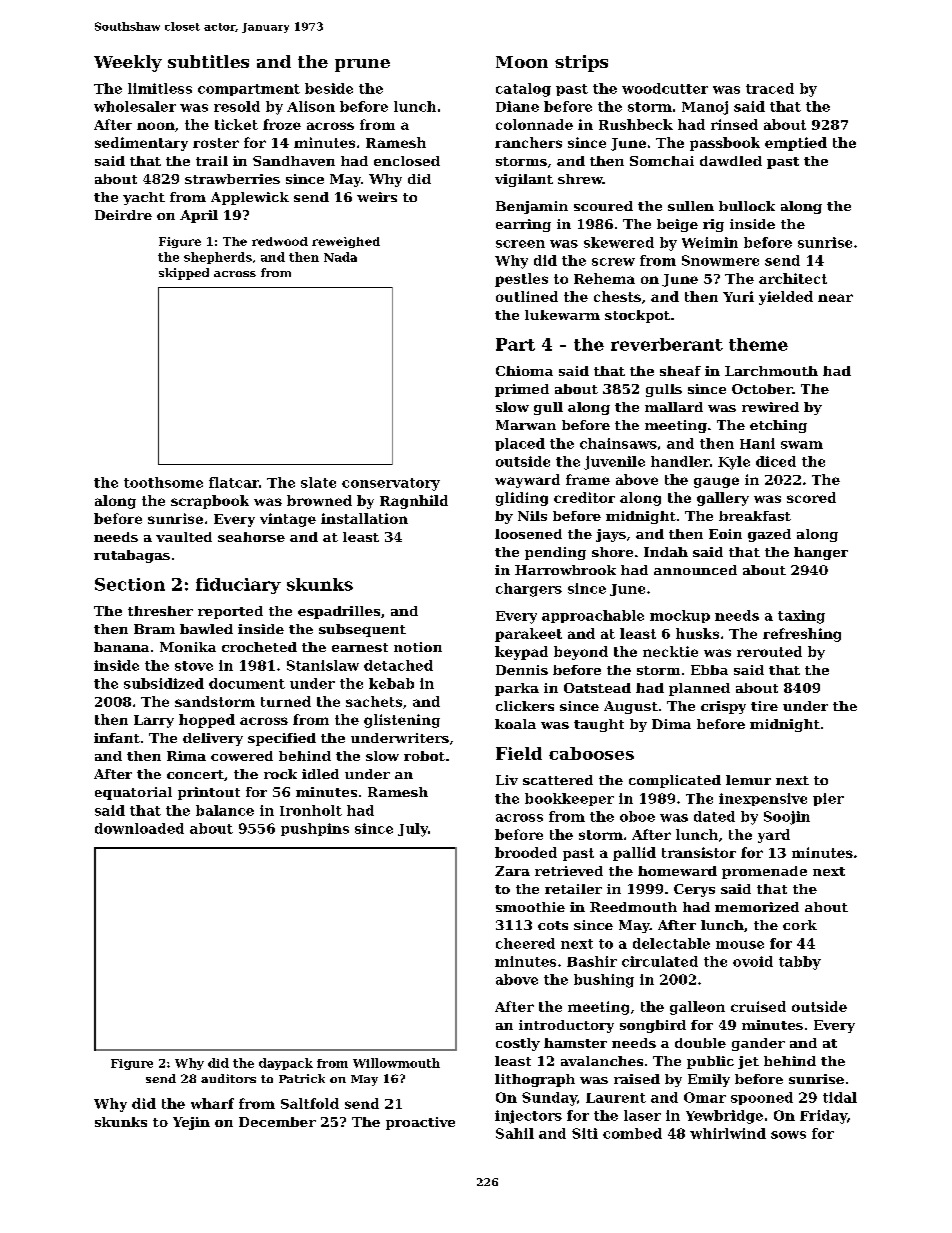  Describe the element at coordinates (396, 1063) in the screenshot. I see `Willowmouth` at that location.
